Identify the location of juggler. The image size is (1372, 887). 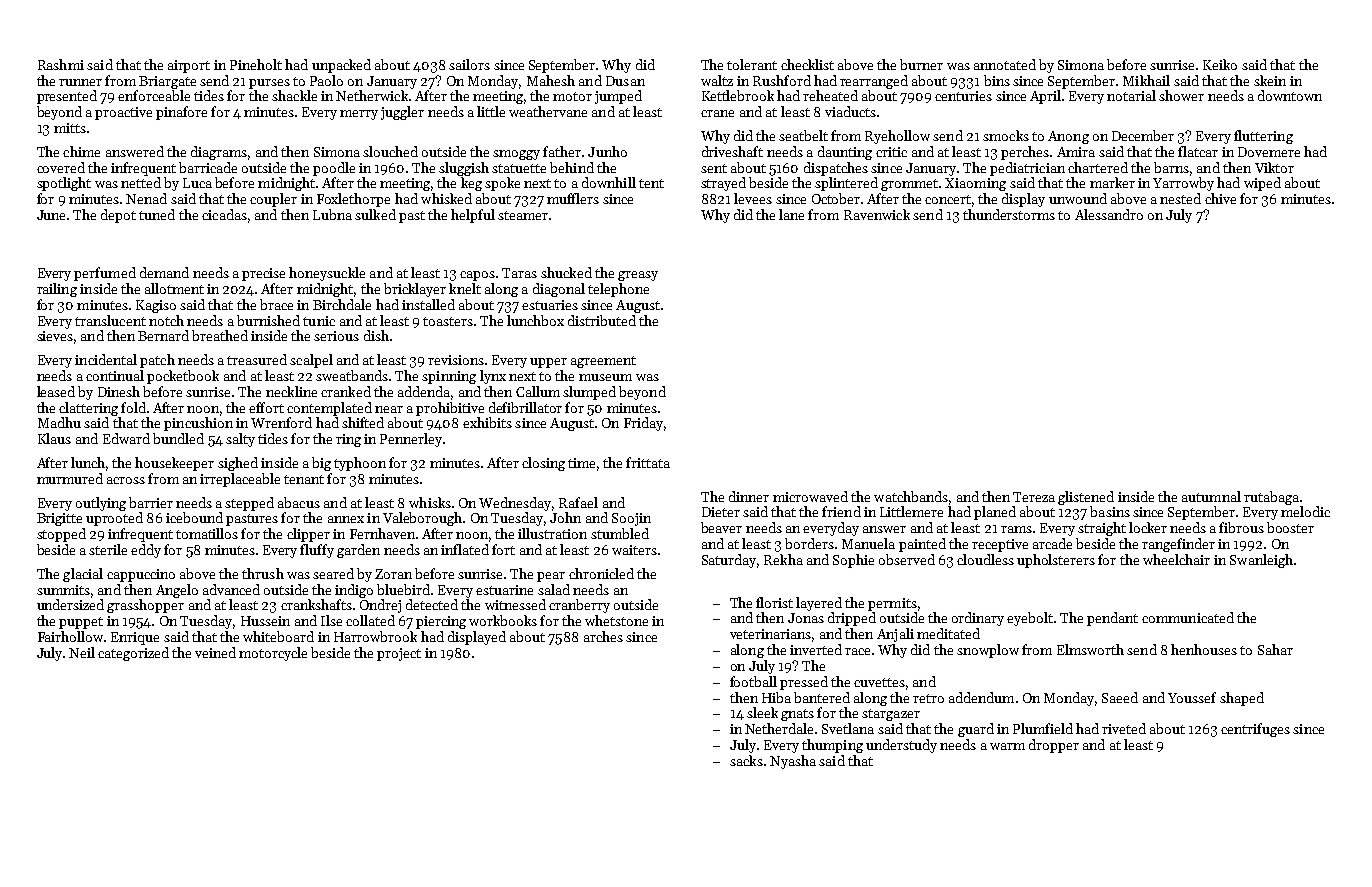
(402, 113).
